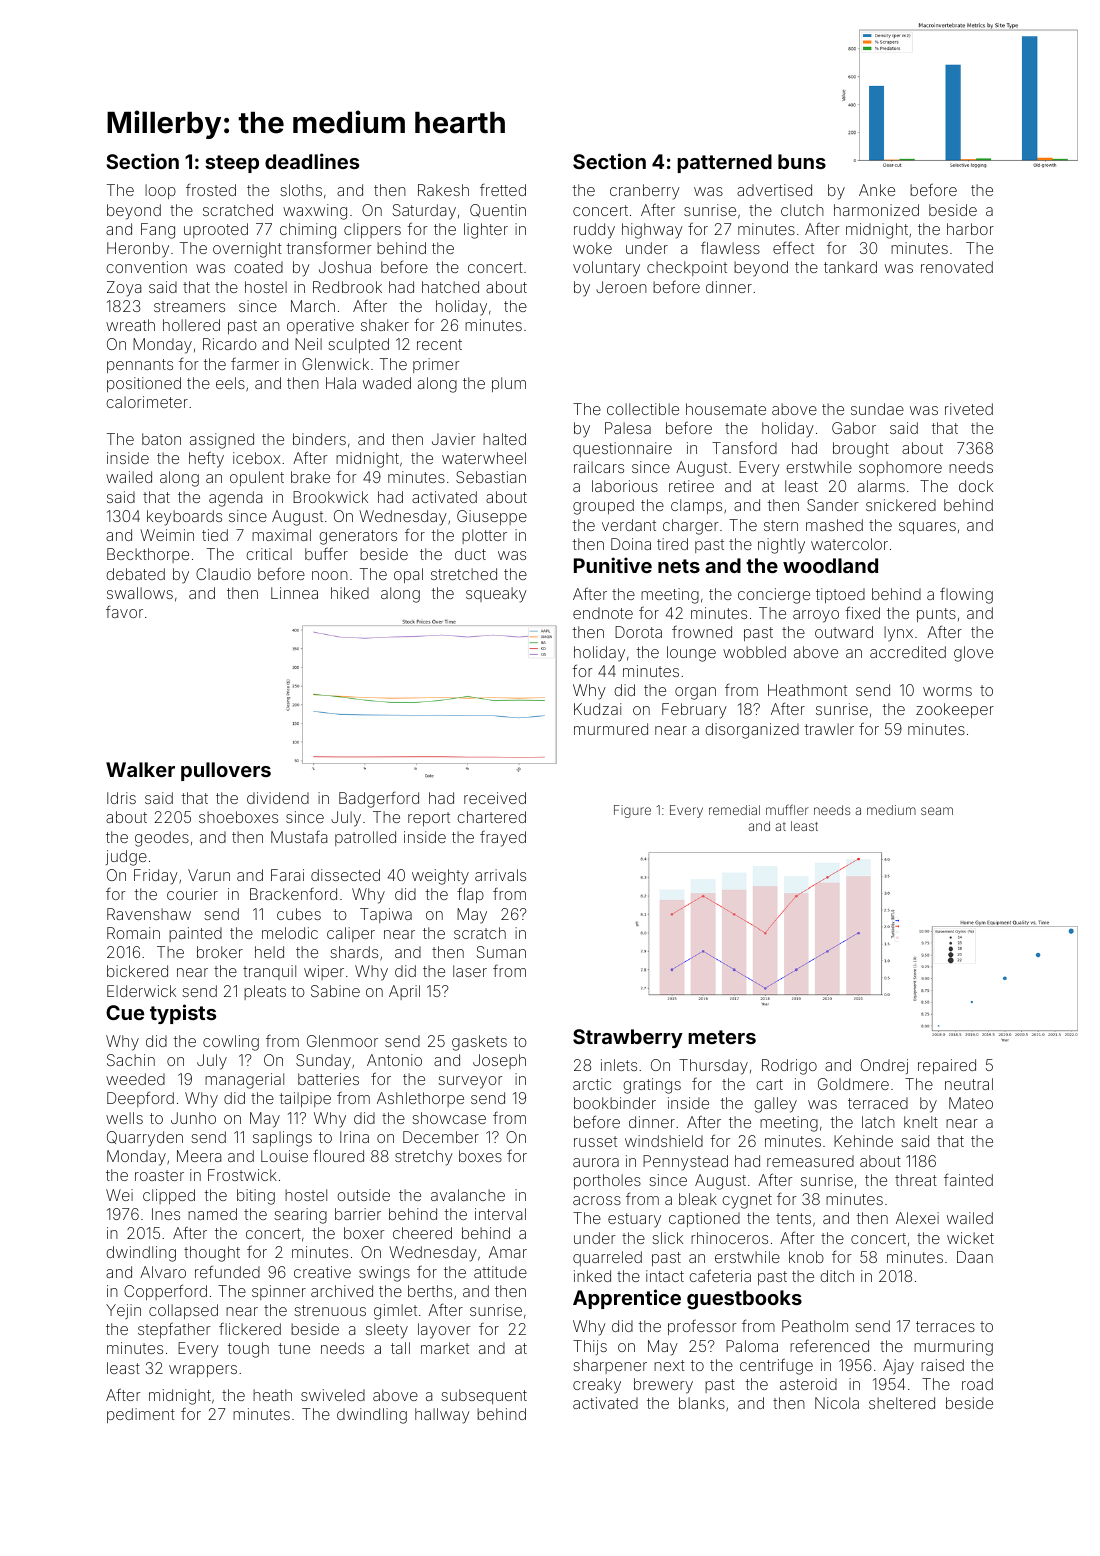  What do you see at coordinates (877, 190) in the screenshot?
I see `Anke` at bounding box center [877, 190].
